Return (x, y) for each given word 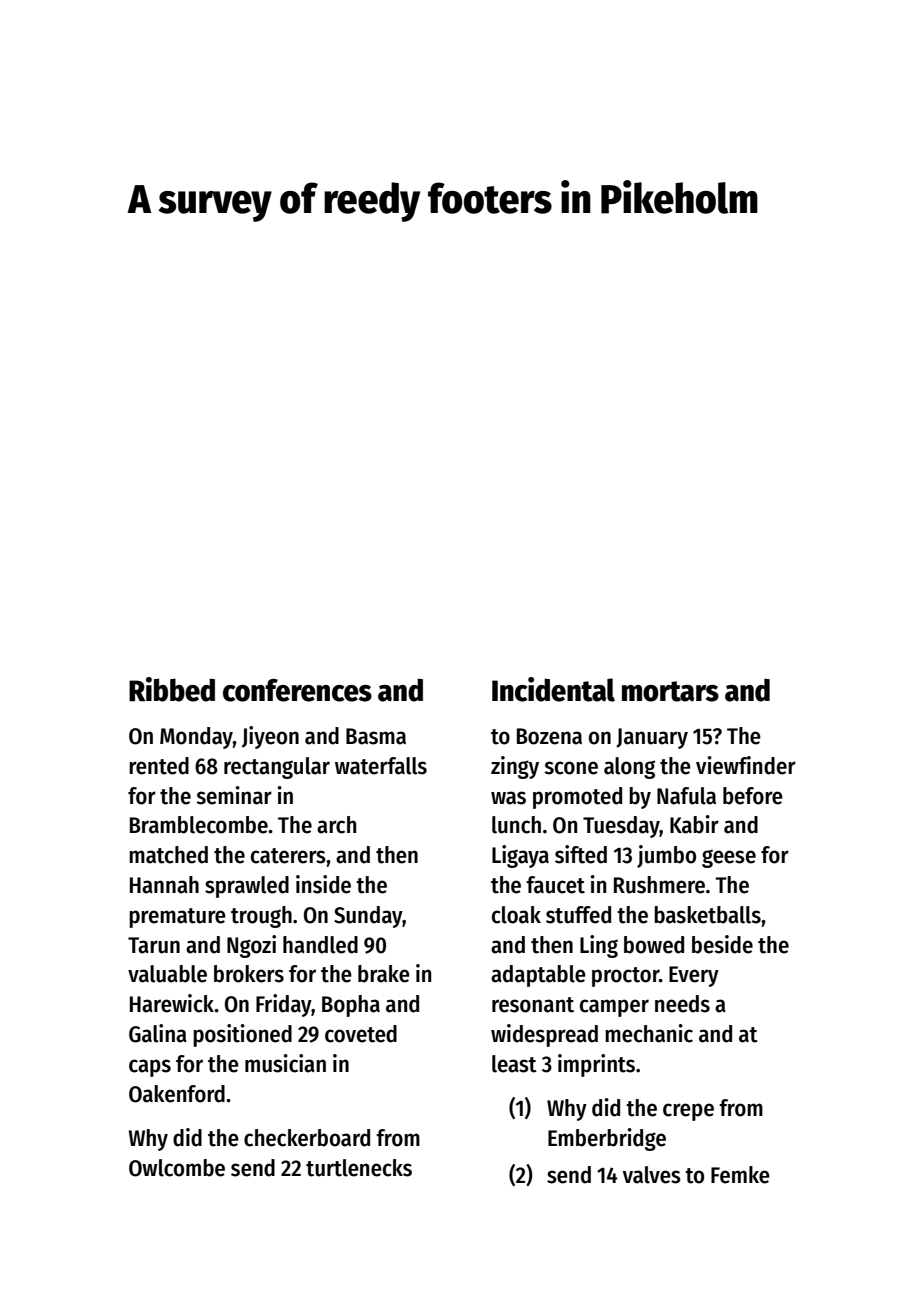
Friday (284, 1005)
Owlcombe (177, 1168)
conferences (297, 690)
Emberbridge (607, 1139)
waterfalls (381, 766)
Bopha (351, 1006)
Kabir (694, 824)
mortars (670, 691)
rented (159, 766)
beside (722, 944)
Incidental (553, 689)
